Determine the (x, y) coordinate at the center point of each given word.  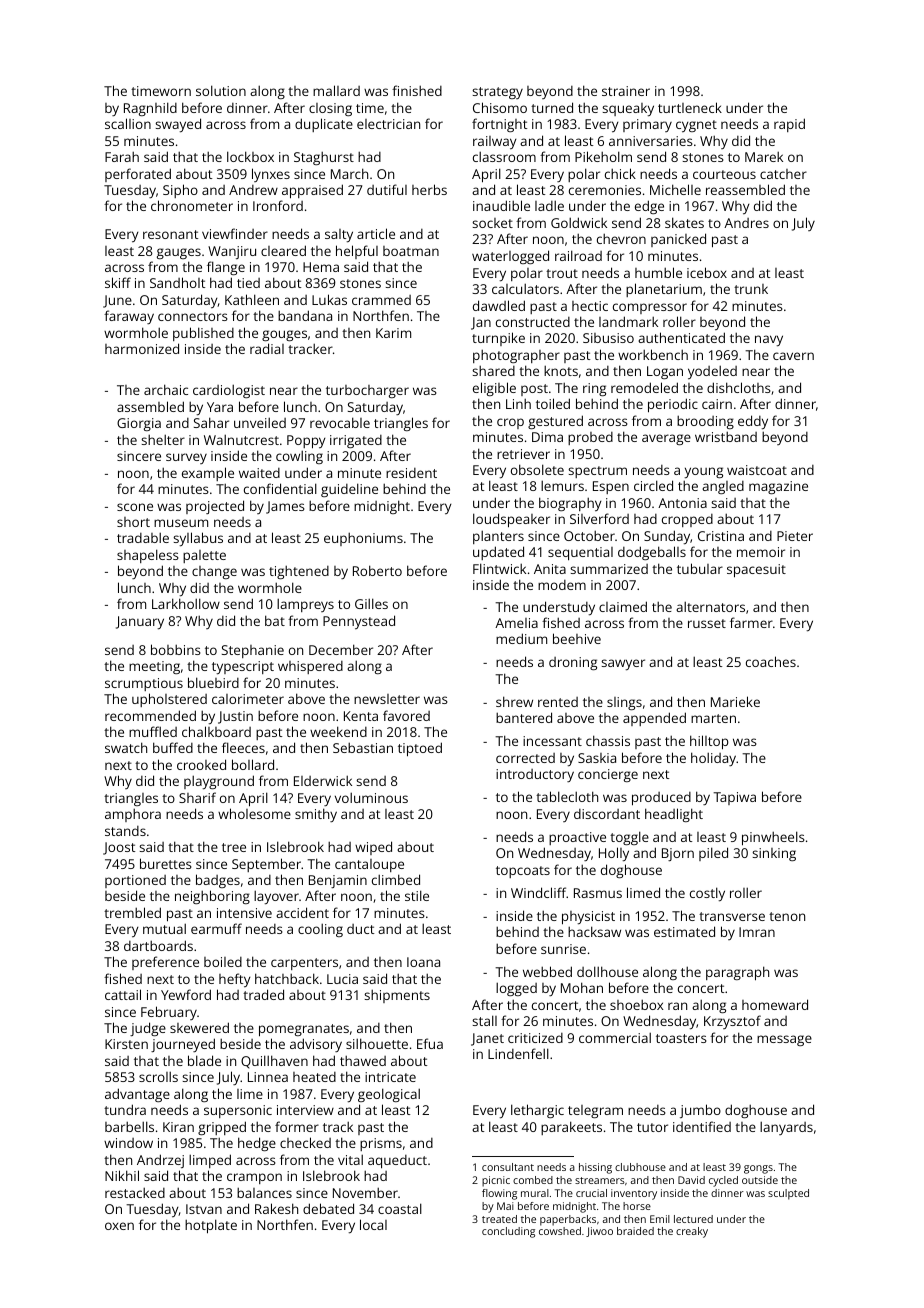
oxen (119, 1226)
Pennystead (359, 622)
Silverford (599, 518)
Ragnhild (150, 109)
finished (417, 90)
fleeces (243, 747)
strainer (626, 91)
